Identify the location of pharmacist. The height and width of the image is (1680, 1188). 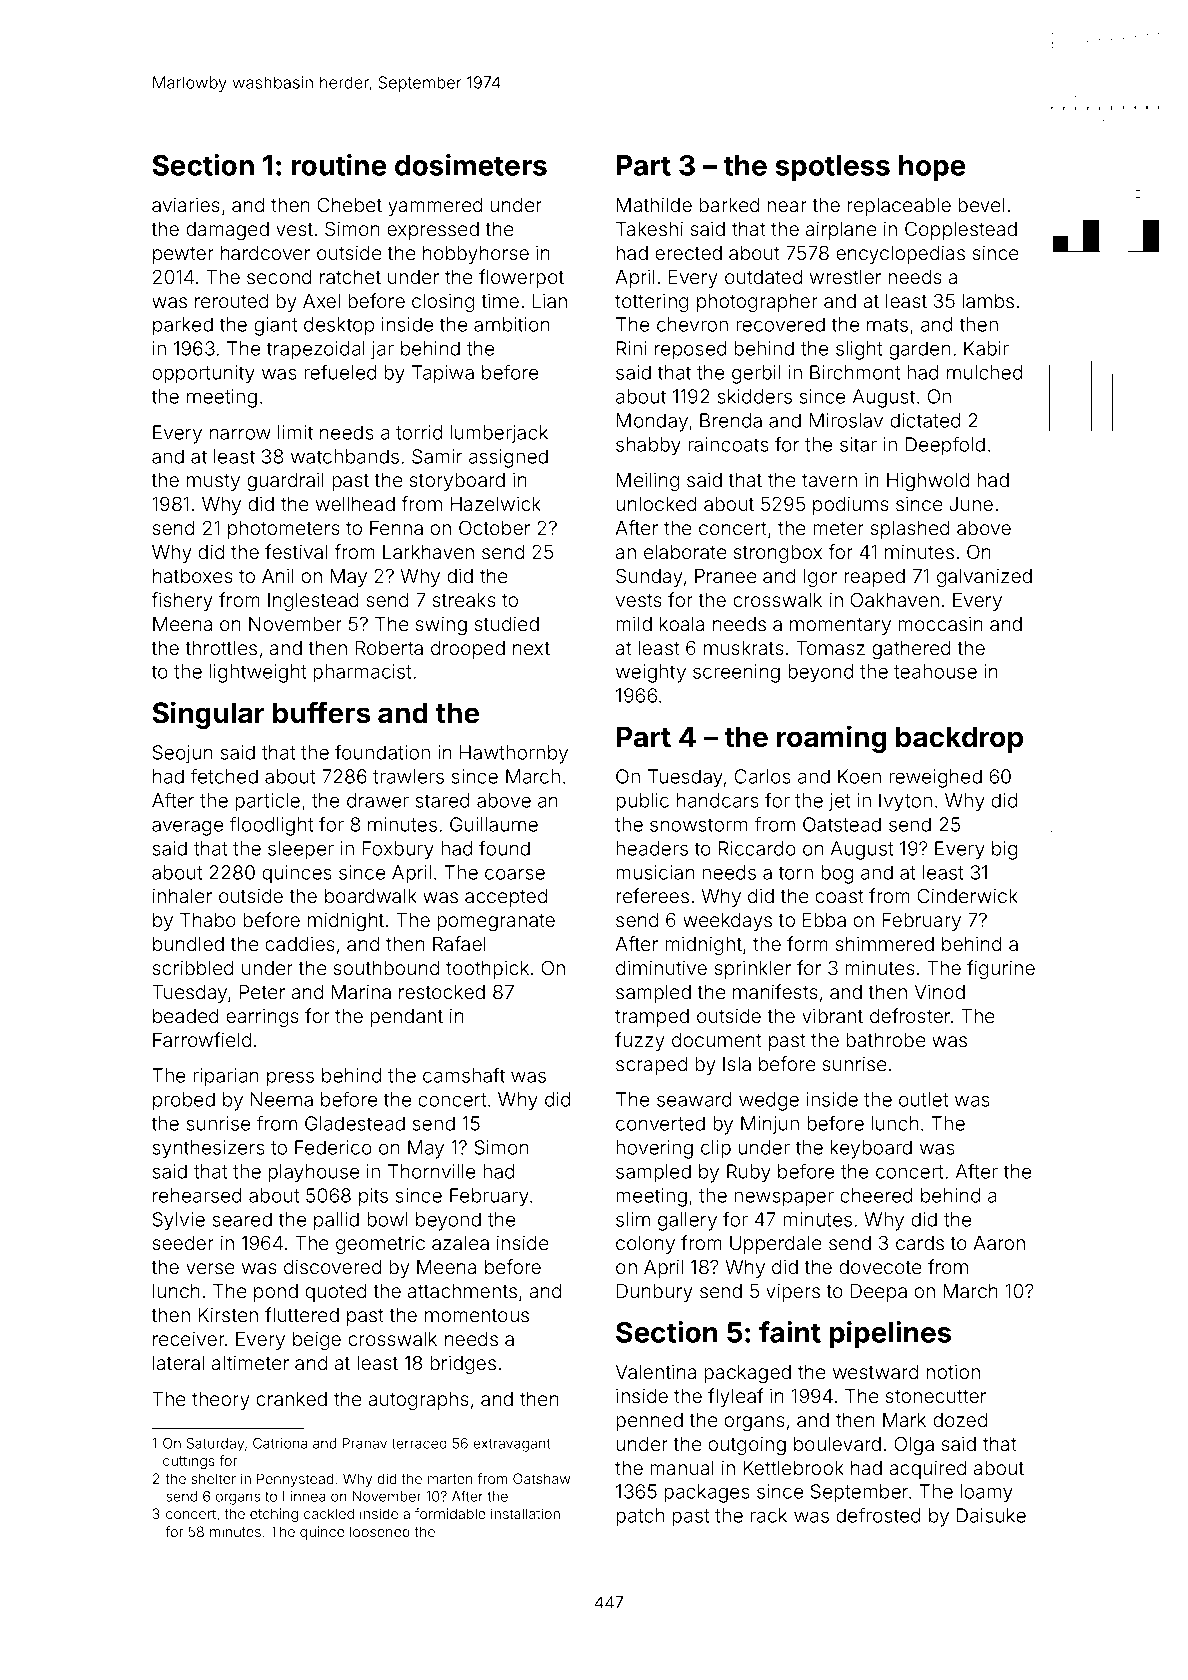
(362, 673).
